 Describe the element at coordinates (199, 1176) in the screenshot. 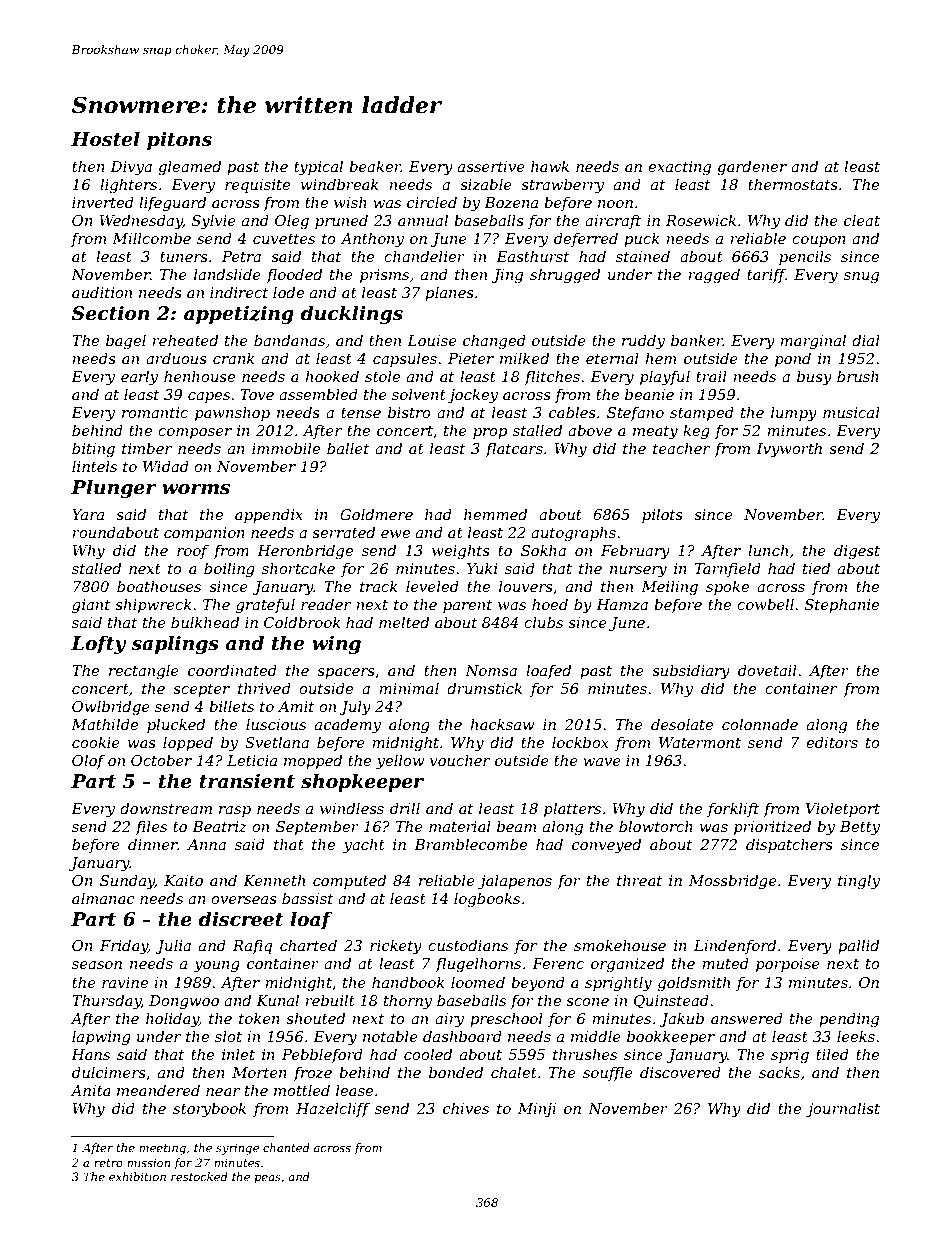

I see `restocked` at that location.
